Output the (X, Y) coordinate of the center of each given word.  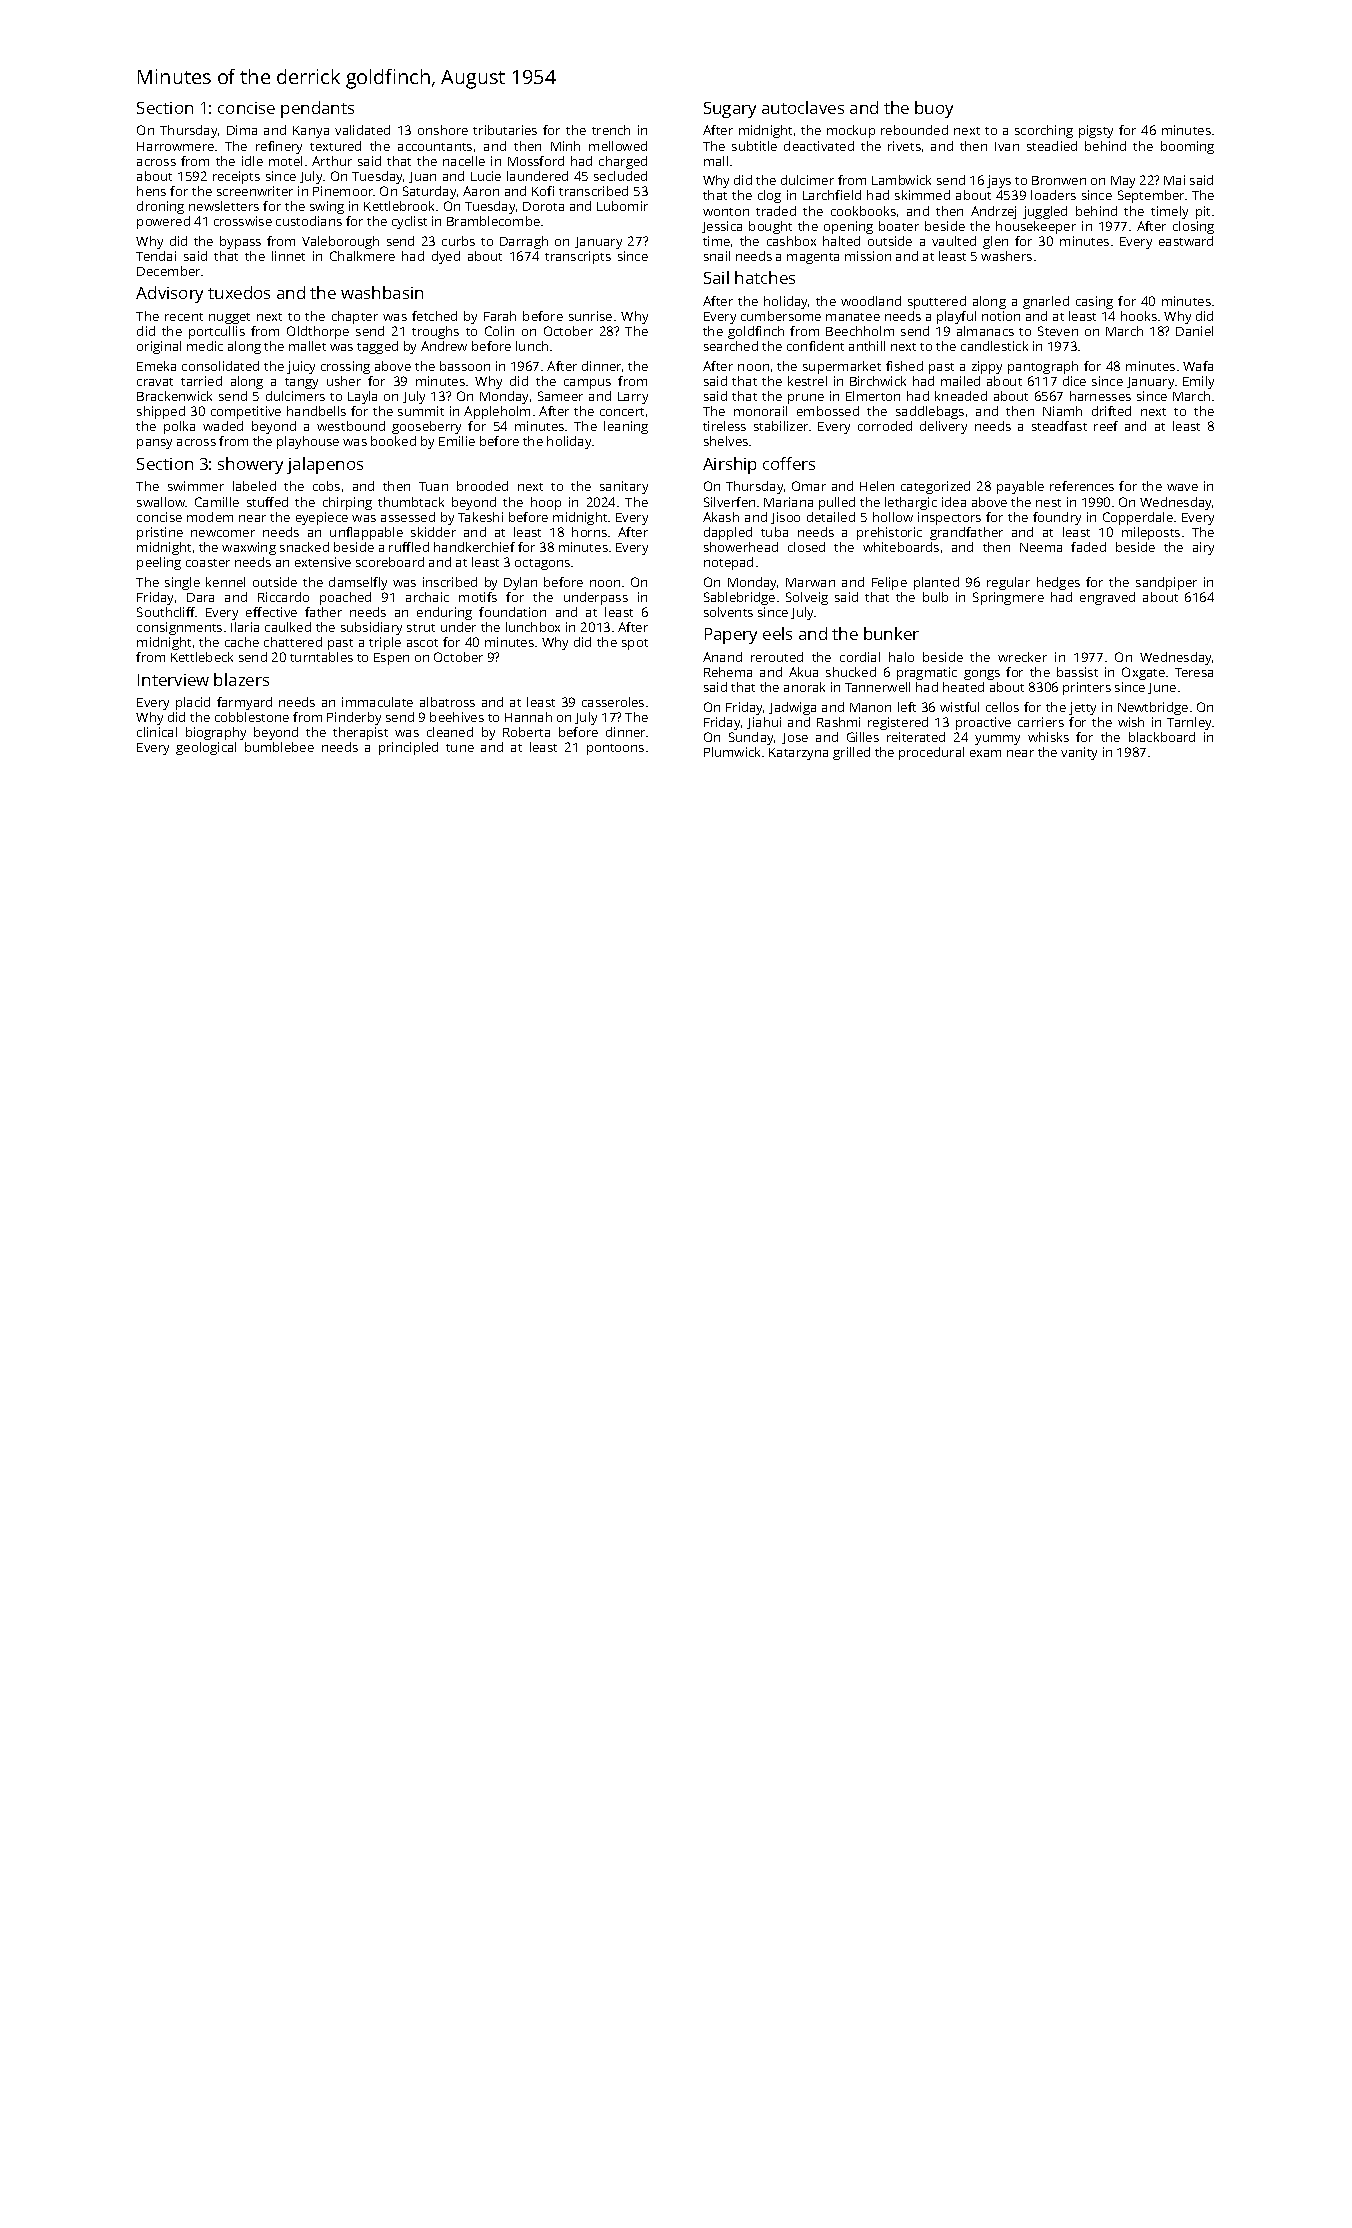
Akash (721, 517)
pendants (317, 109)
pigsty (1096, 131)
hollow (893, 517)
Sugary (730, 110)
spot (635, 644)
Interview (173, 680)
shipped (161, 412)
